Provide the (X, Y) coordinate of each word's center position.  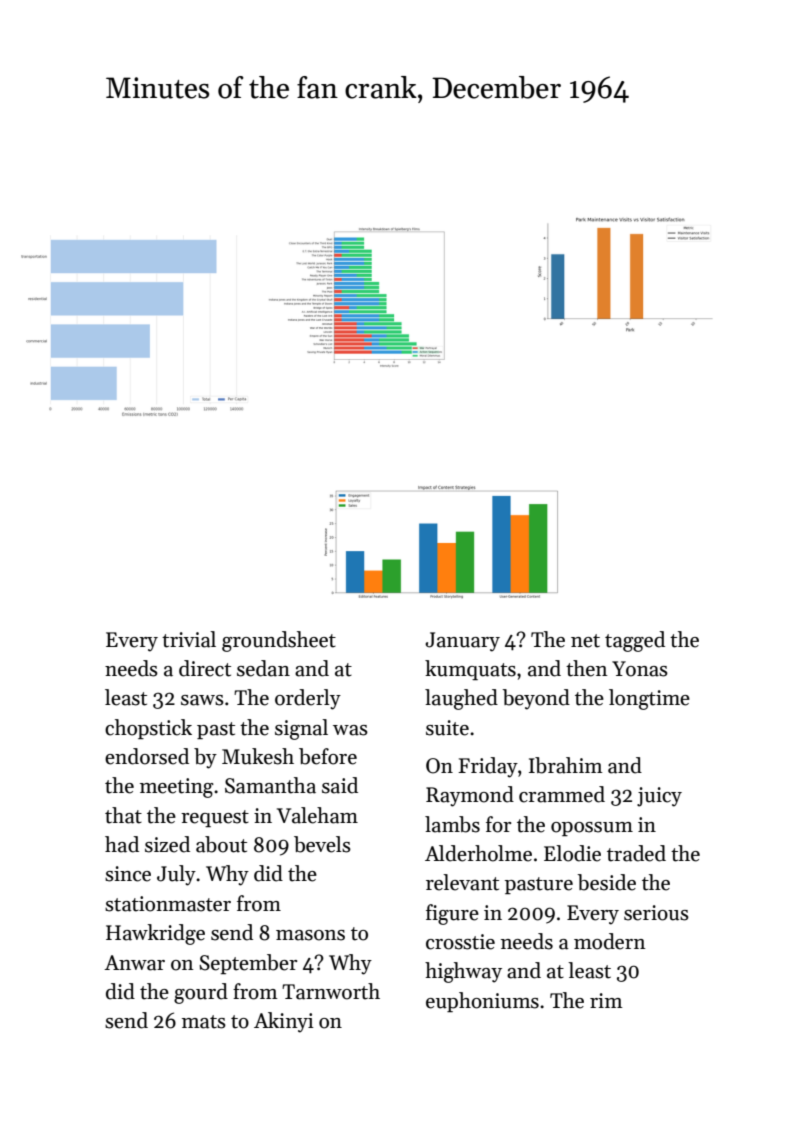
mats (204, 1022)
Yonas (640, 669)
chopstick (148, 729)
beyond (536, 699)
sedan (263, 668)
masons (310, 935)
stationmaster (168, 904)
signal (301, 729)
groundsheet (279, 641)
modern (610, 941)
